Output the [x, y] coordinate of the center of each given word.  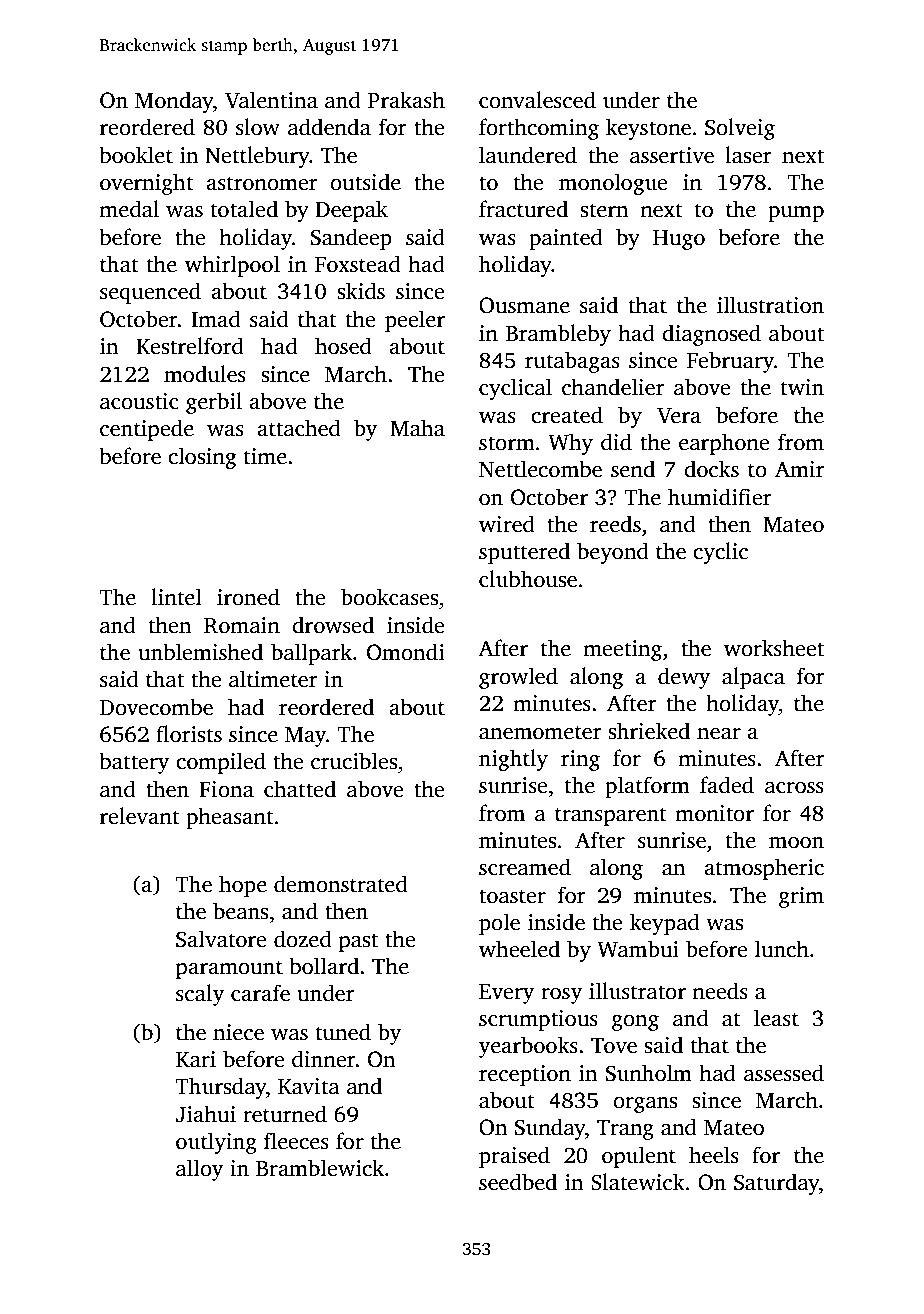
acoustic [139, 401]
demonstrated [341, 884]
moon [796, 843]
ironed [248, 597]
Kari [196, 1059]
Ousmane [524, 305]
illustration [770, 305]
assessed [784, 1073]
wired [507, 524]
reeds [615, 524]
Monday [174, 102]
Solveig [740, 129]
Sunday [550, 1129]
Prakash [406, 100]
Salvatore [221, 939]
